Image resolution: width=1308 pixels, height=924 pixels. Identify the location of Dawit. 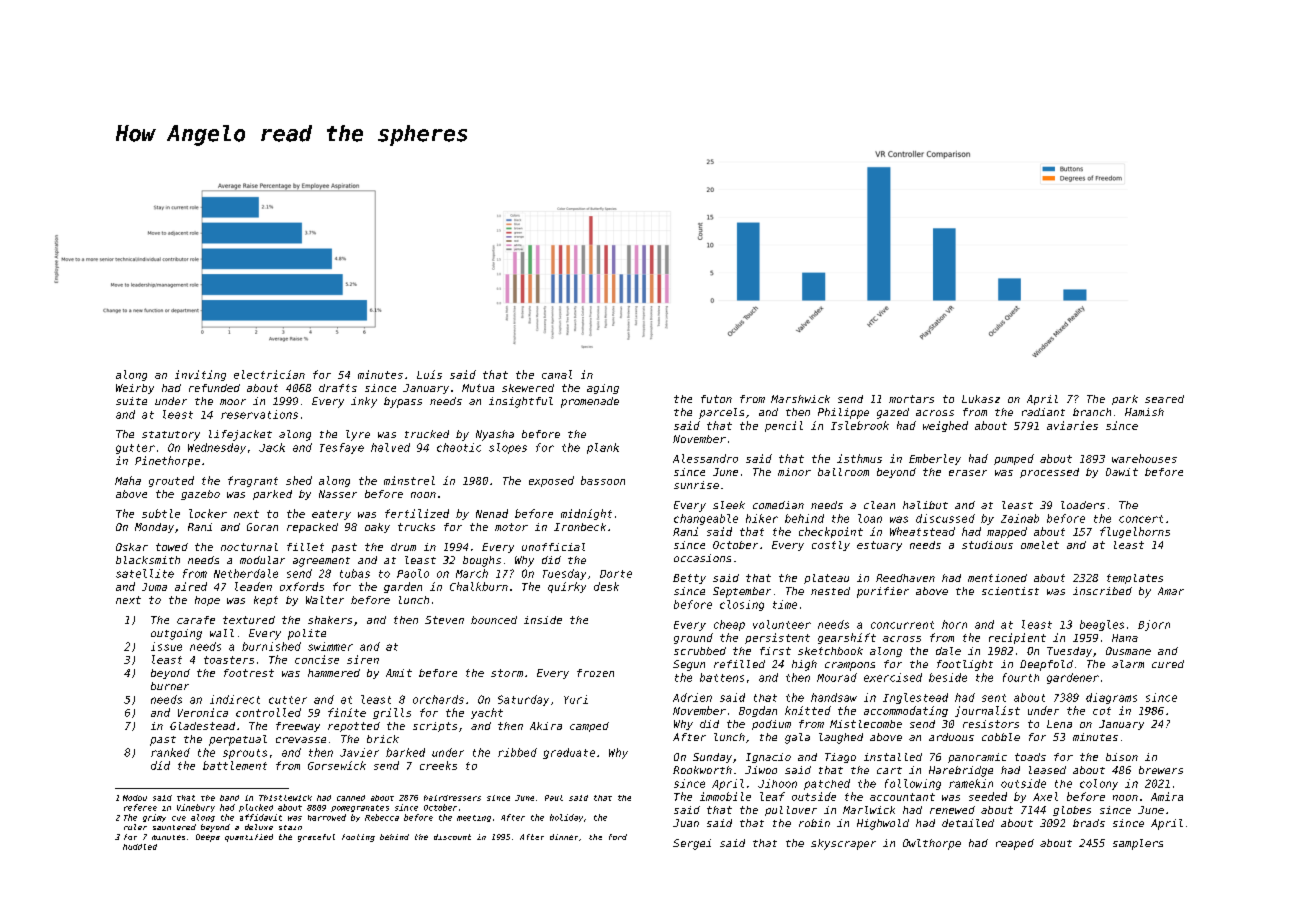
(1122, 472).
